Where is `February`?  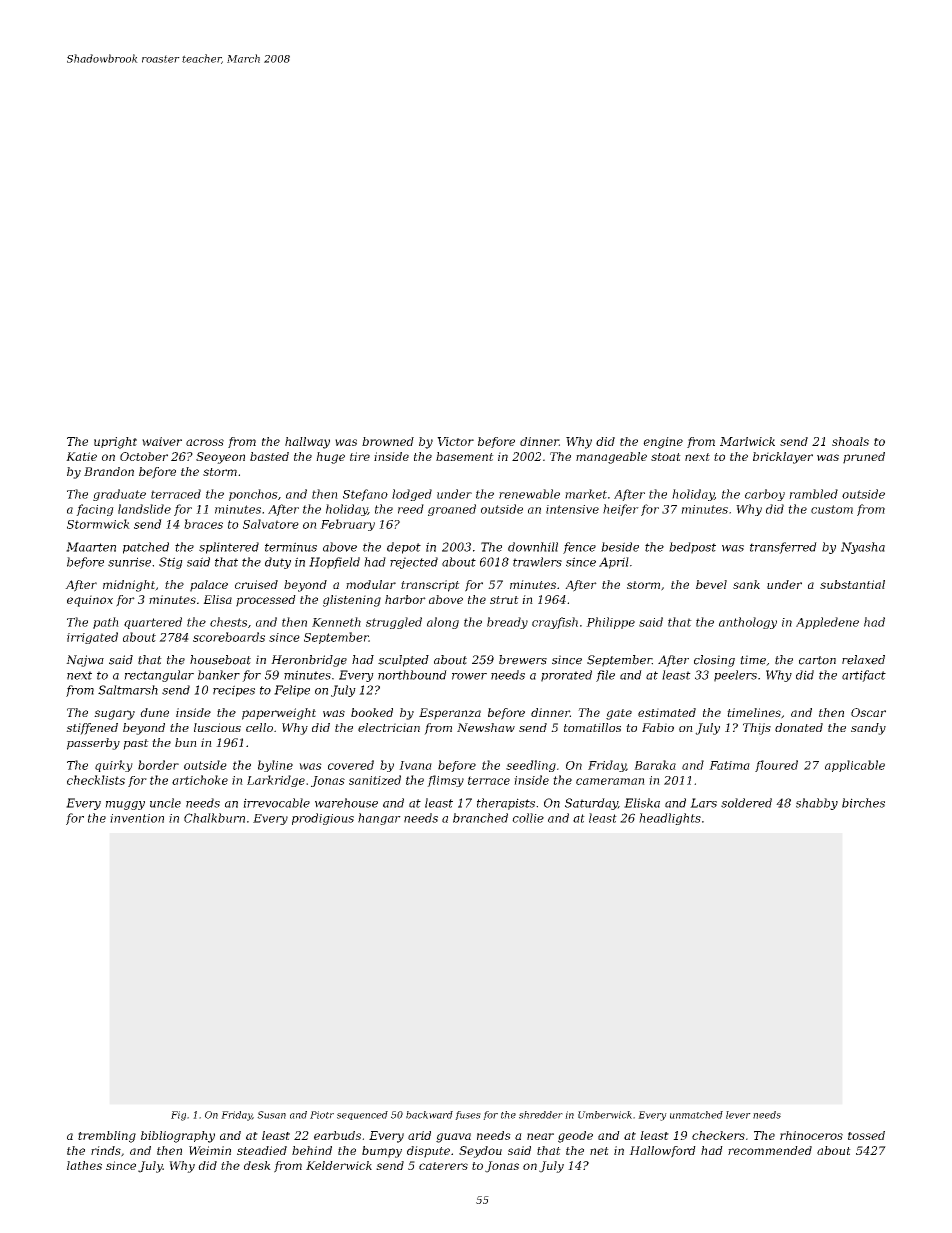
February is located at coordinates (347, 525).
